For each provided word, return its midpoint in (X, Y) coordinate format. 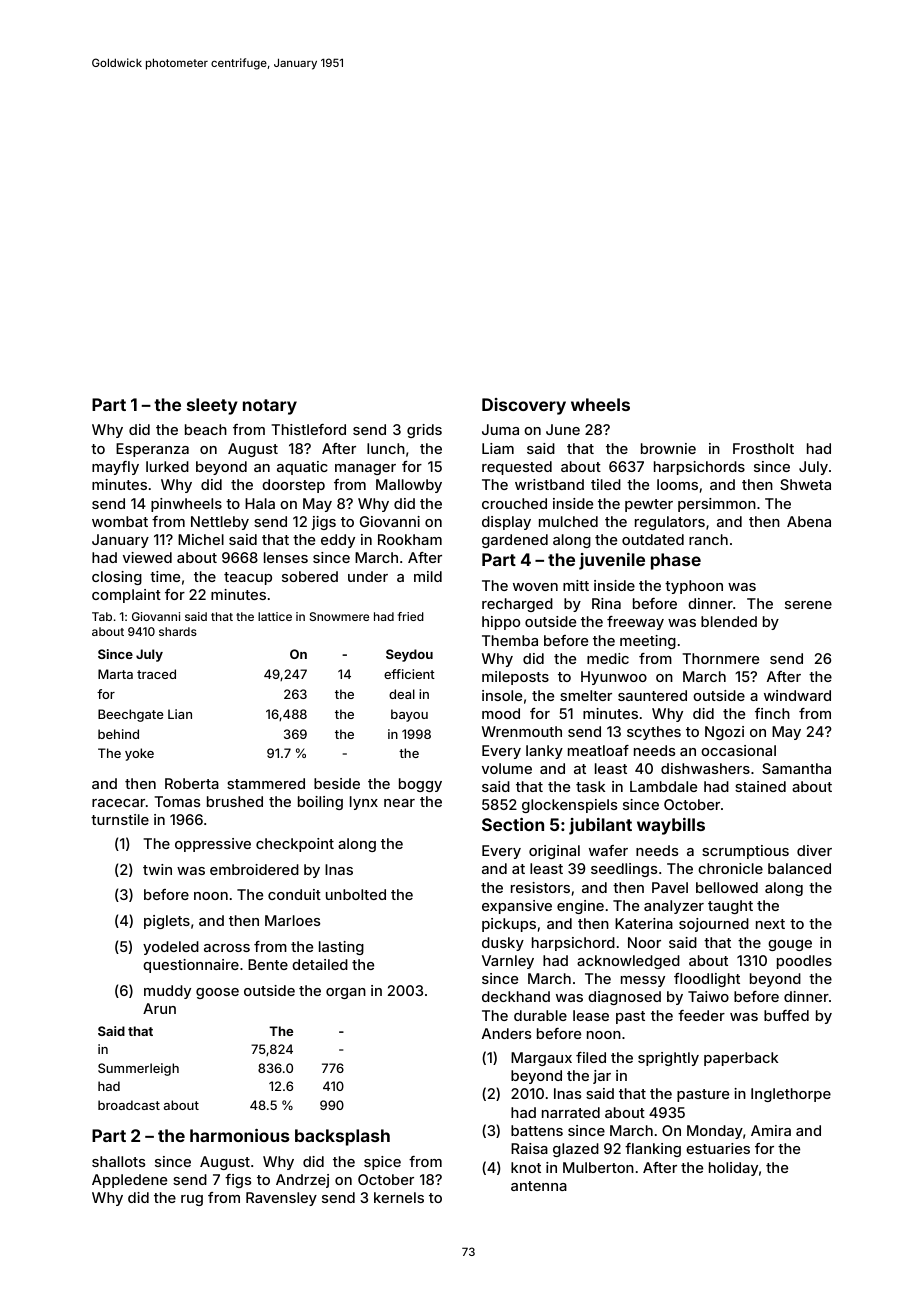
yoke (139, 754)
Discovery (524, 406)
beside (337, 783)
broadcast (129, 1105)
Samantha (796, 768)
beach (206, 429)
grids (424, 431)
